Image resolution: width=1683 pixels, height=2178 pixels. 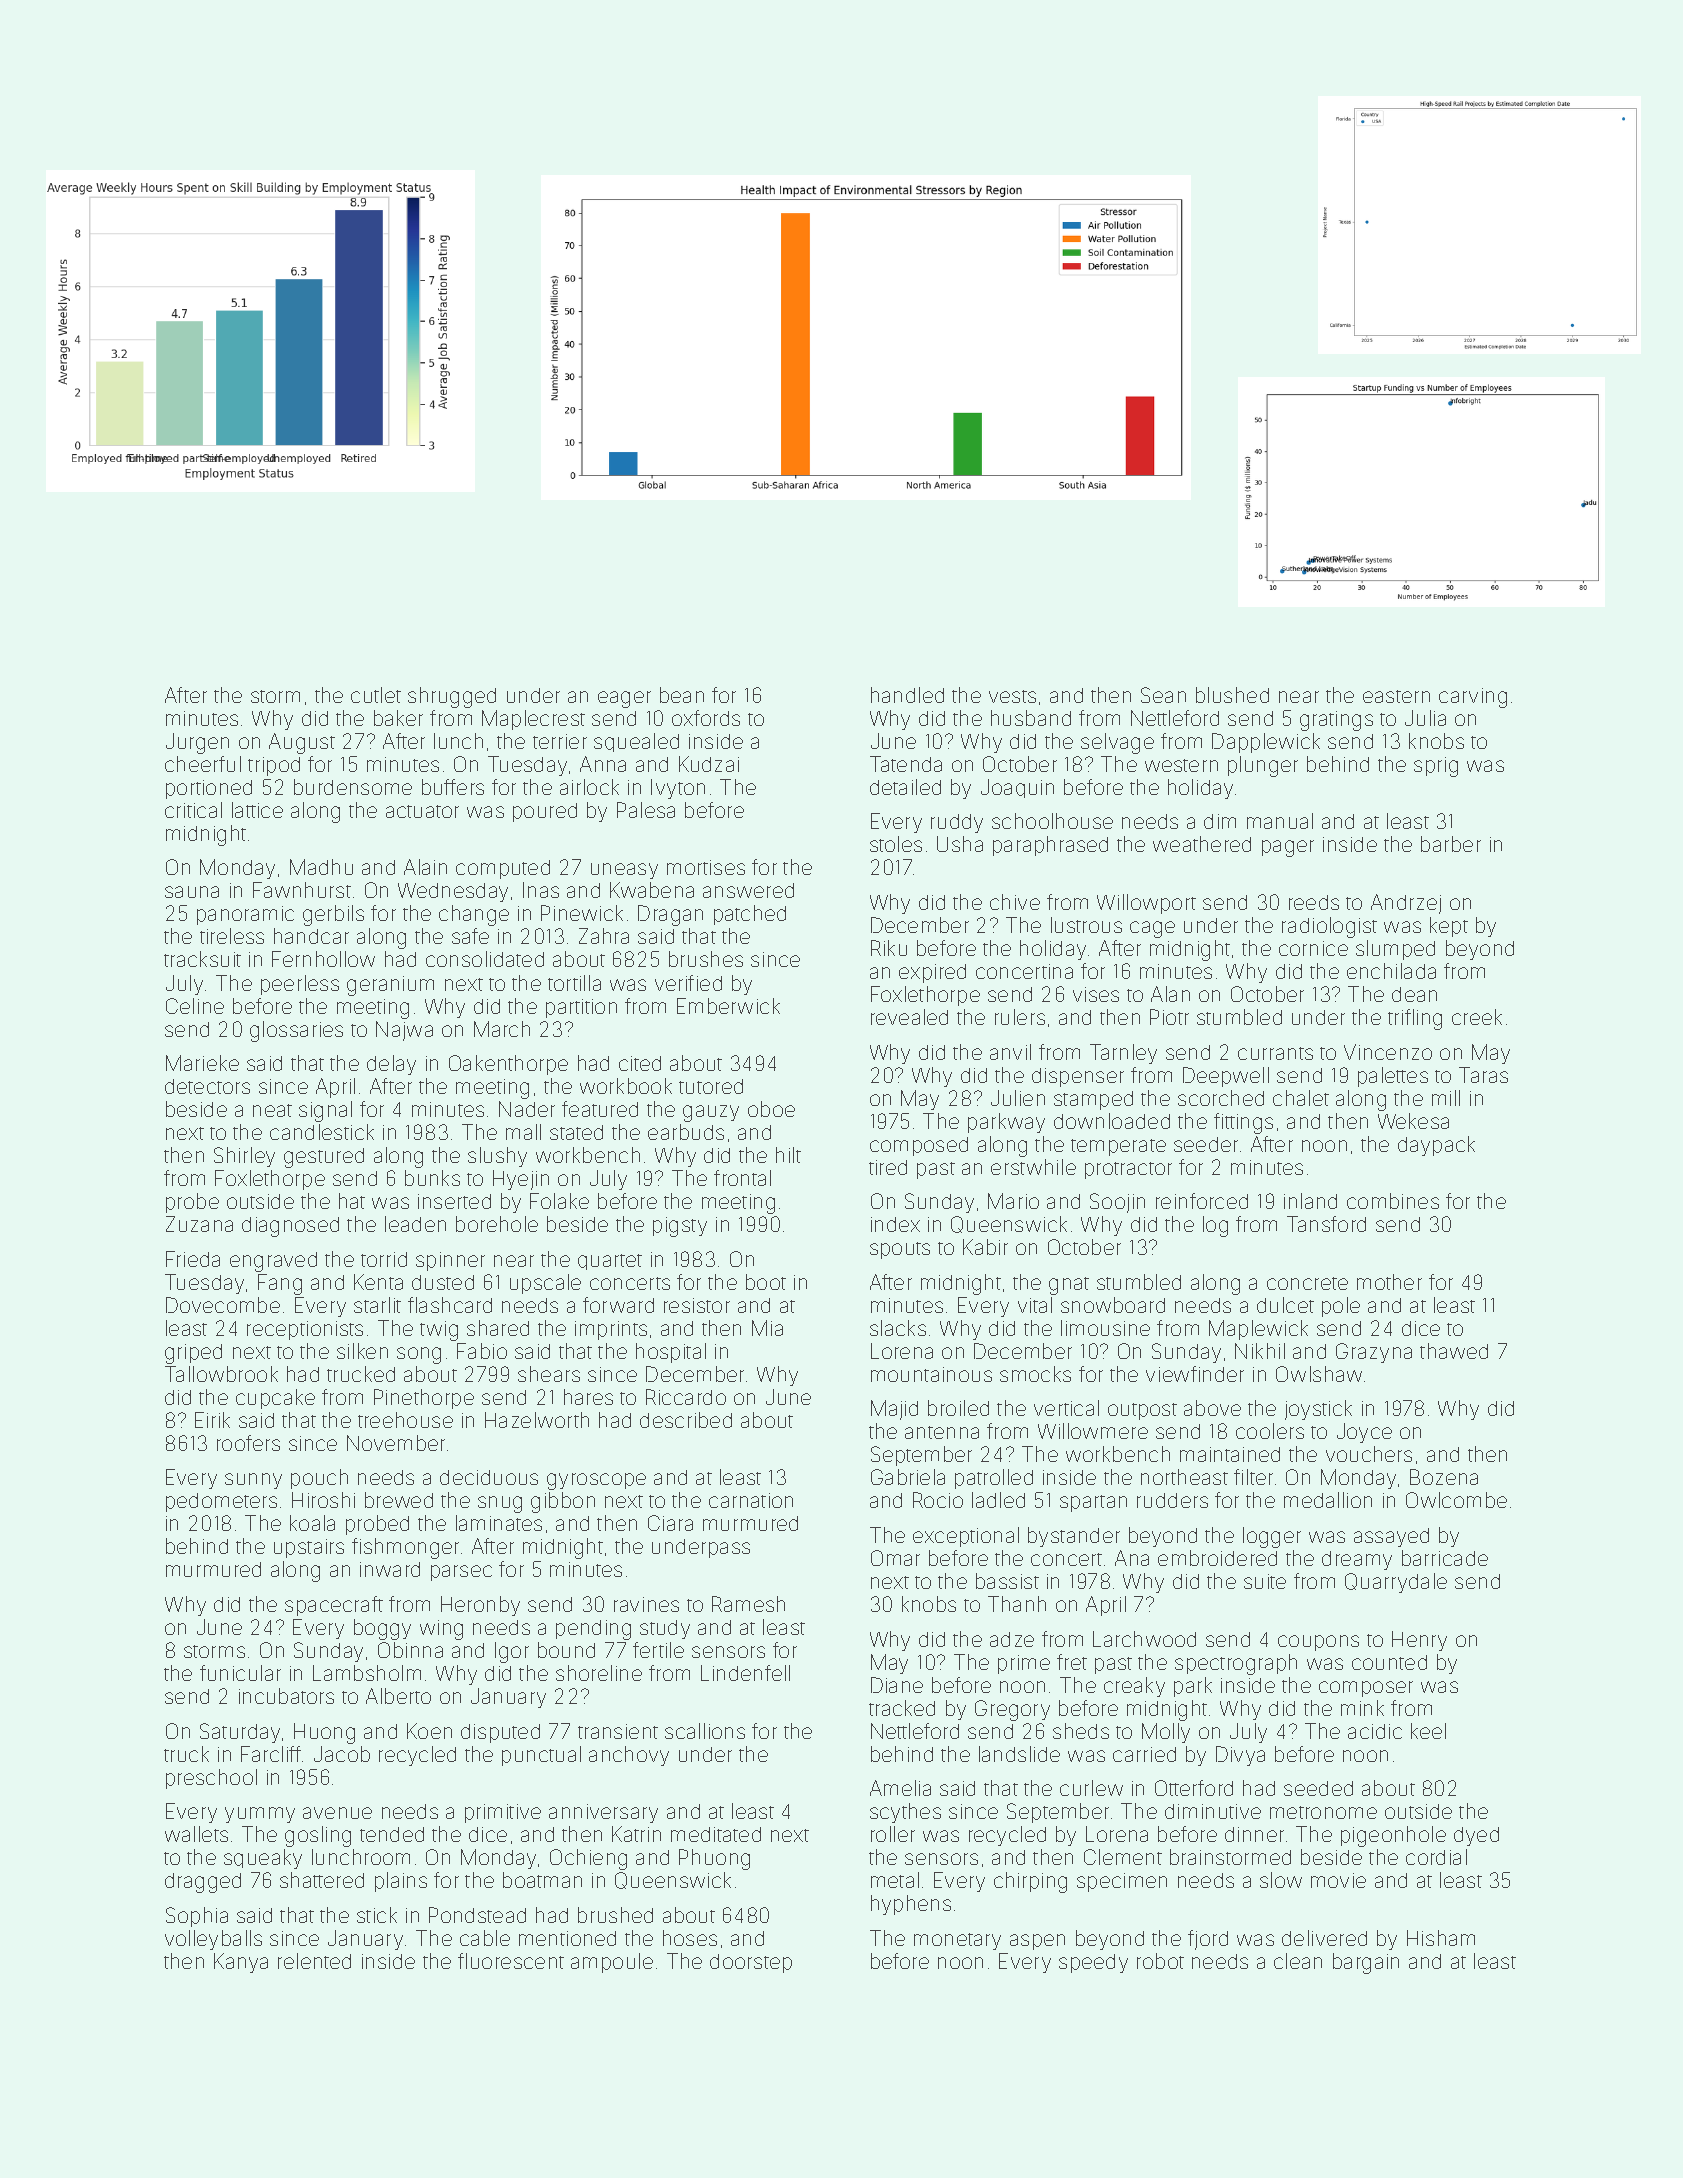 What do you see at coordinates (450, 1261) in the screenshot?
I see `spinner` at bounding box center [450, 1261].
